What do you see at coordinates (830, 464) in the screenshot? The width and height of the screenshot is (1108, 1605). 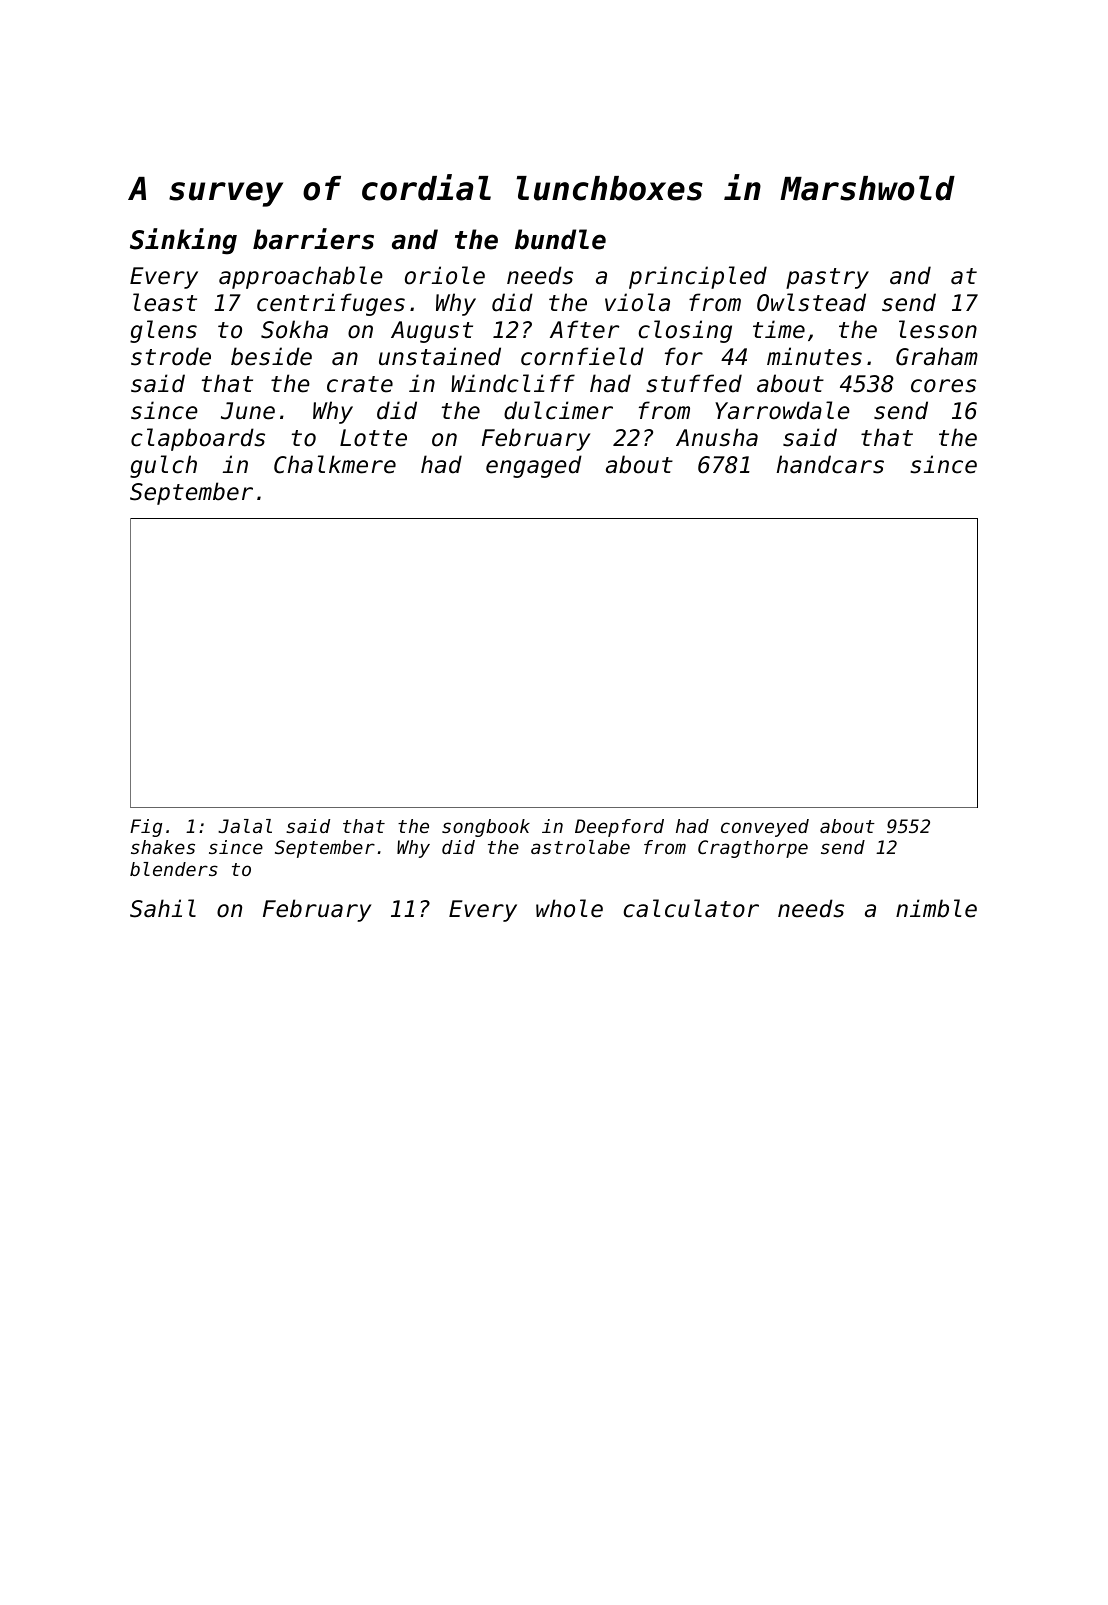 I see `handcars` at bounding box center [830, 464].
